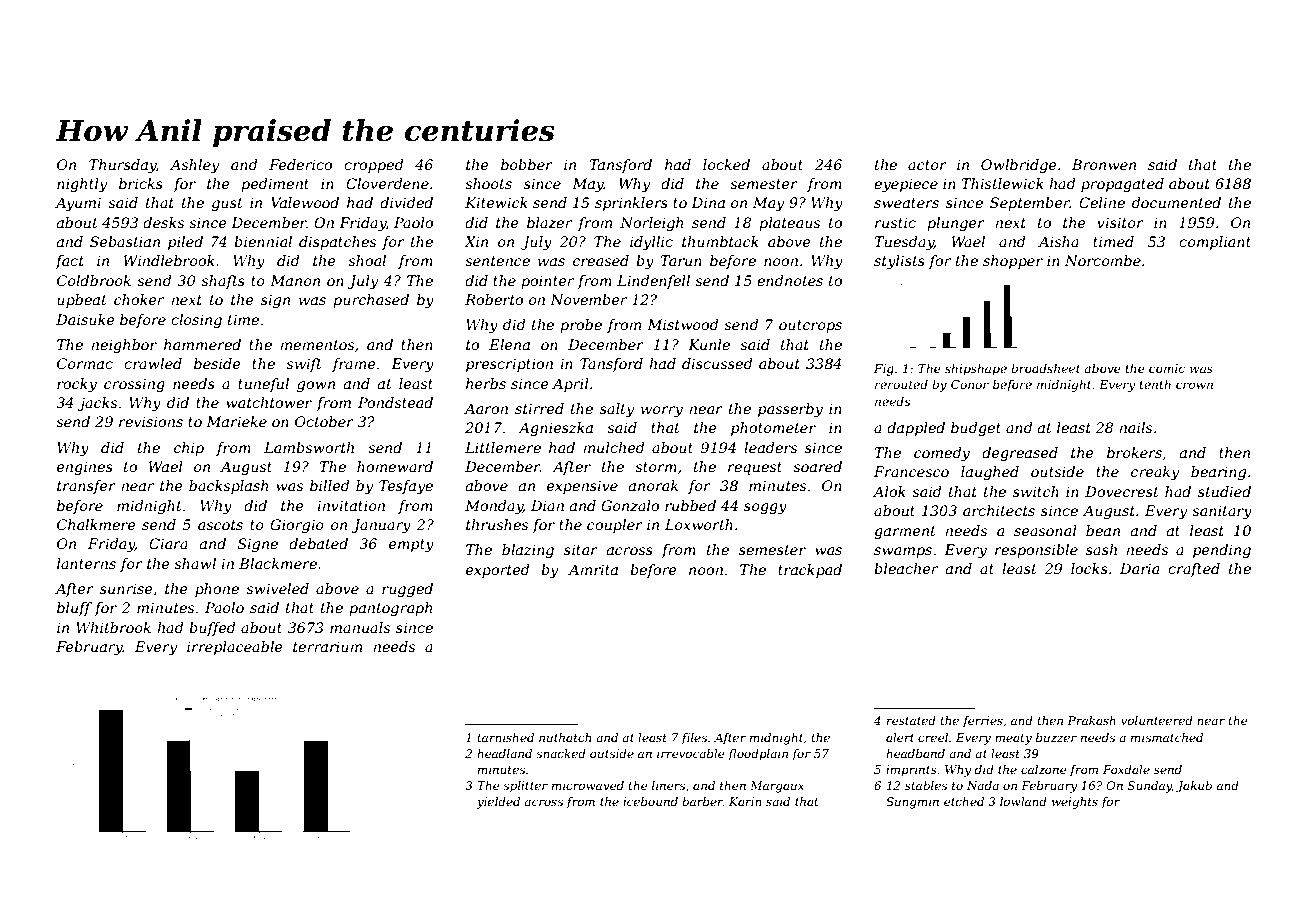  Describe the element at coordinates (912, 803) in the screenshot. I see `Sungmin` at that location.
